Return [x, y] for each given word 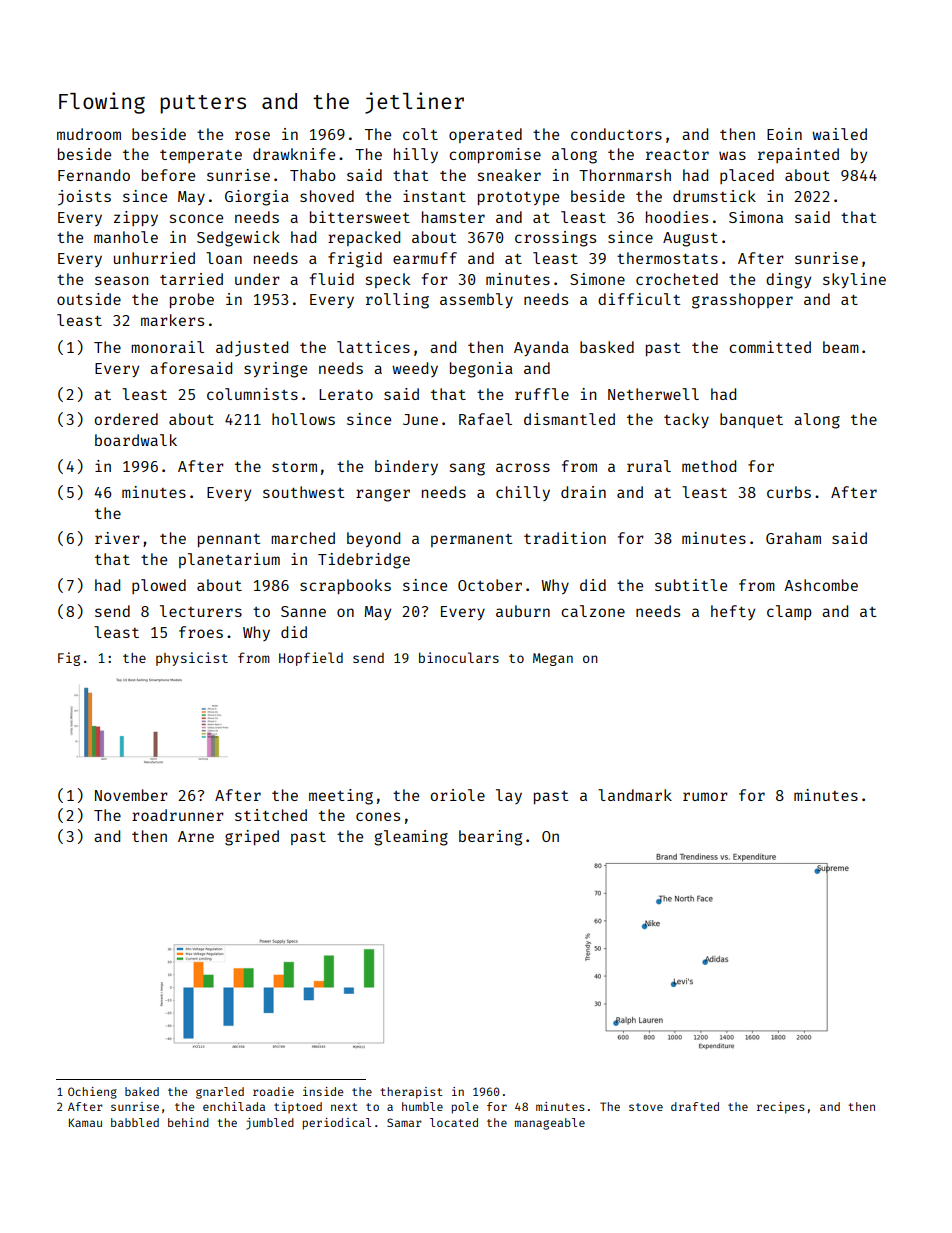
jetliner [414, 103]
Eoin [784, 134]
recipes [781, 1108]
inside [323, 1091]
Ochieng [92, 1093]
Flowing [102, 103]
